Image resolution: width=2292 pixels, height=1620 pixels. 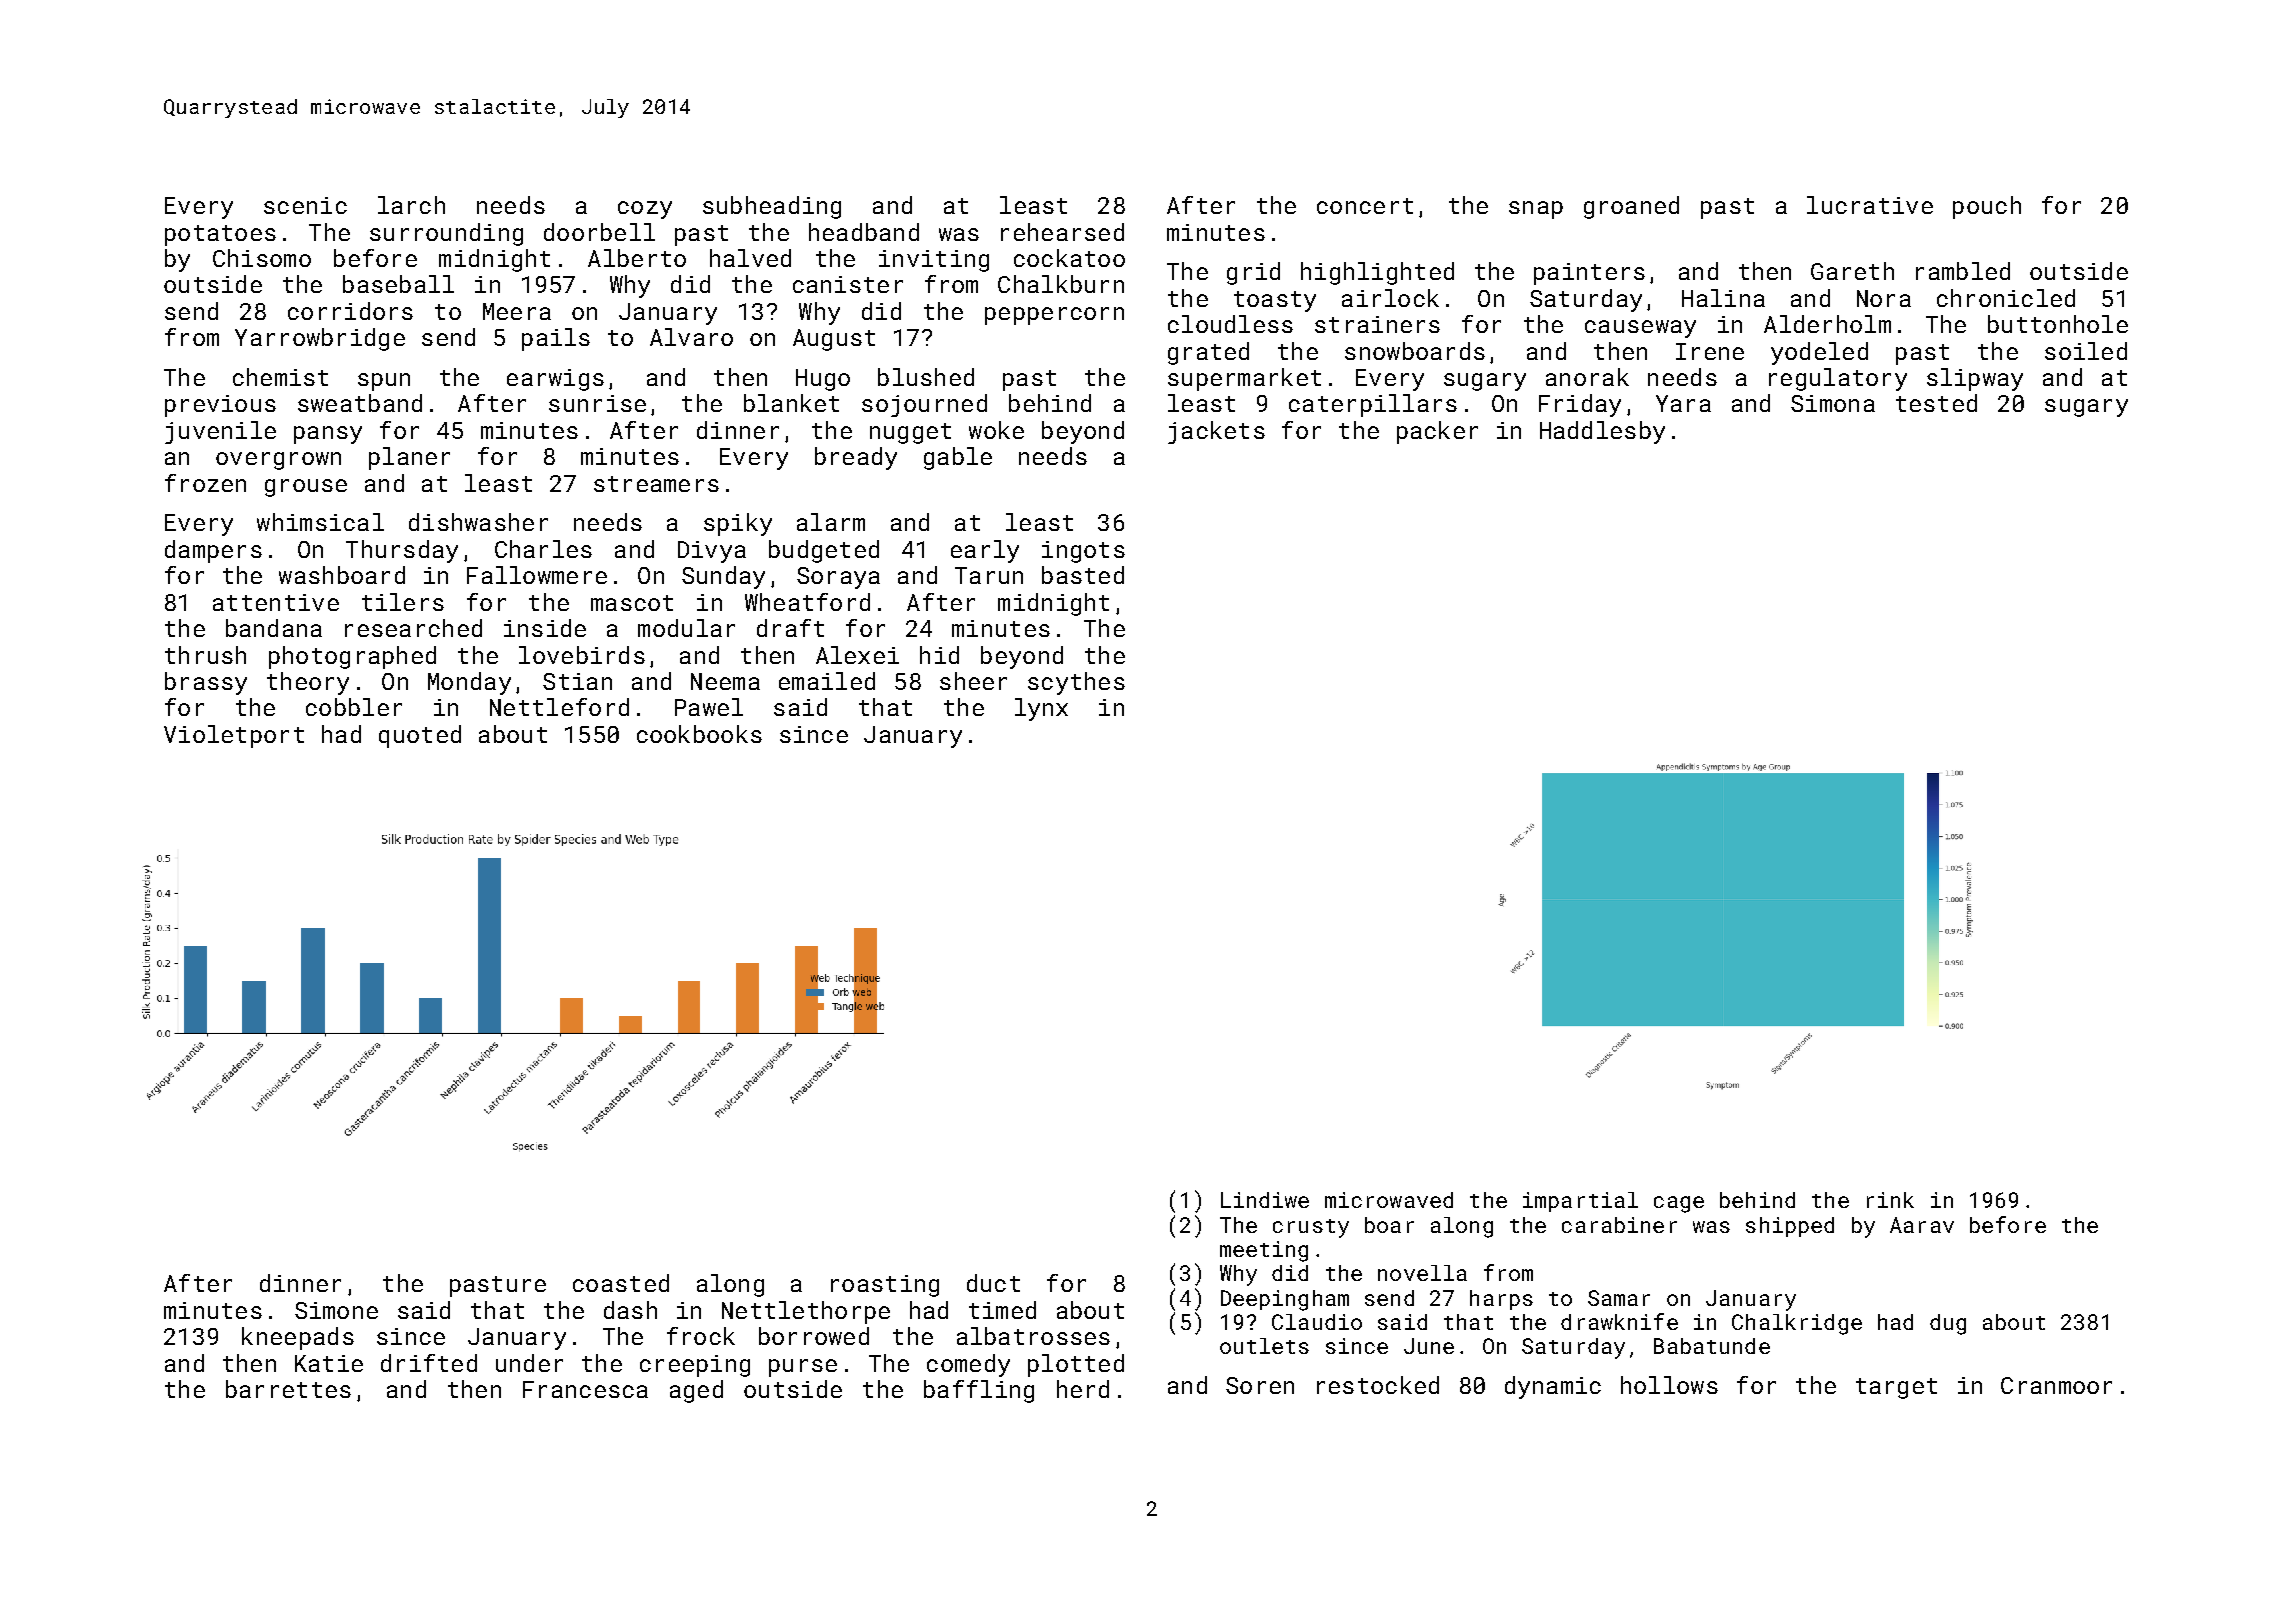 I want to click on scenic, so click(x=305, y=205).
